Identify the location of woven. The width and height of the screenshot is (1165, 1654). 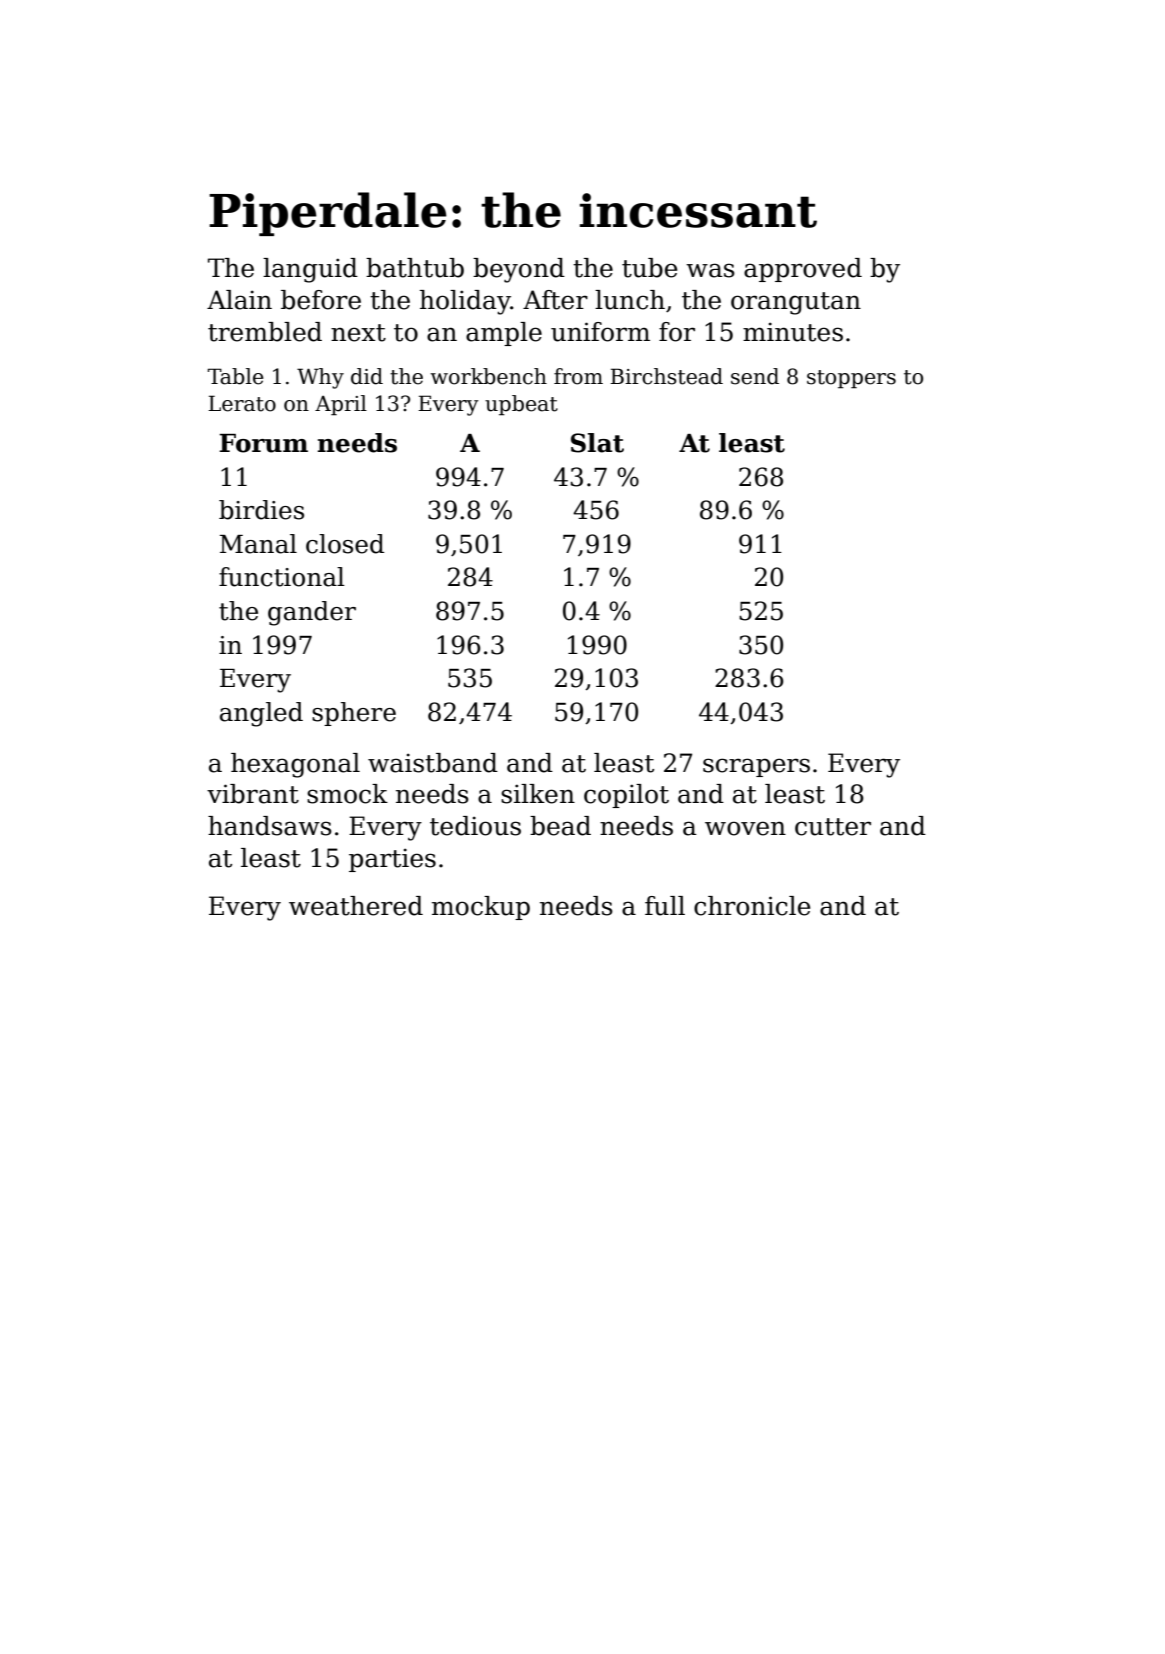
(745, 828).
